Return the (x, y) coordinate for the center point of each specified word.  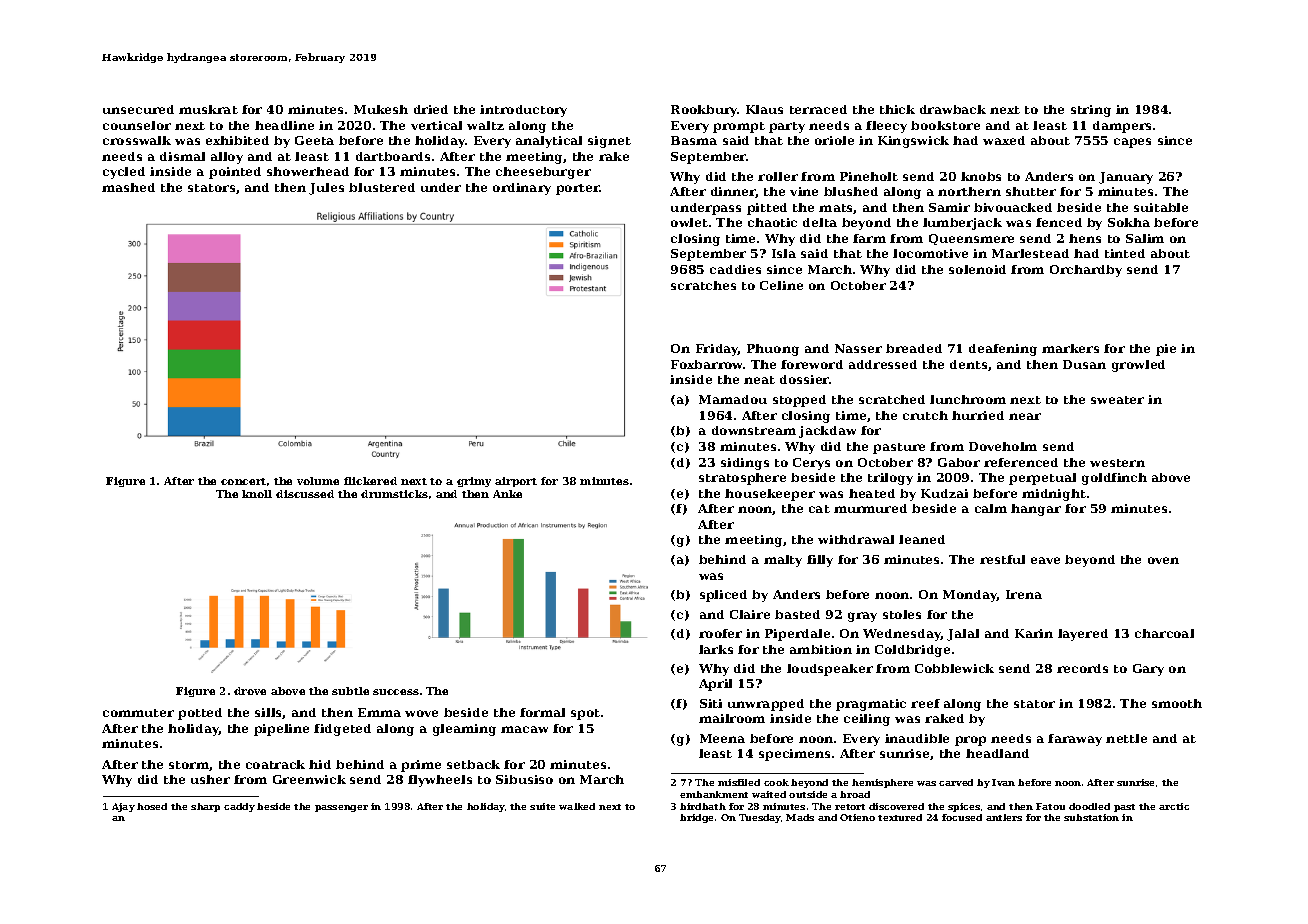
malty (783, 561)
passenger (341, 808)
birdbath (703, 806)
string (1091, 111)
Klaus (764, 109)
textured (900, 817)
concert (243, 481)
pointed (235, 173)
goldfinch (1114, 479)
